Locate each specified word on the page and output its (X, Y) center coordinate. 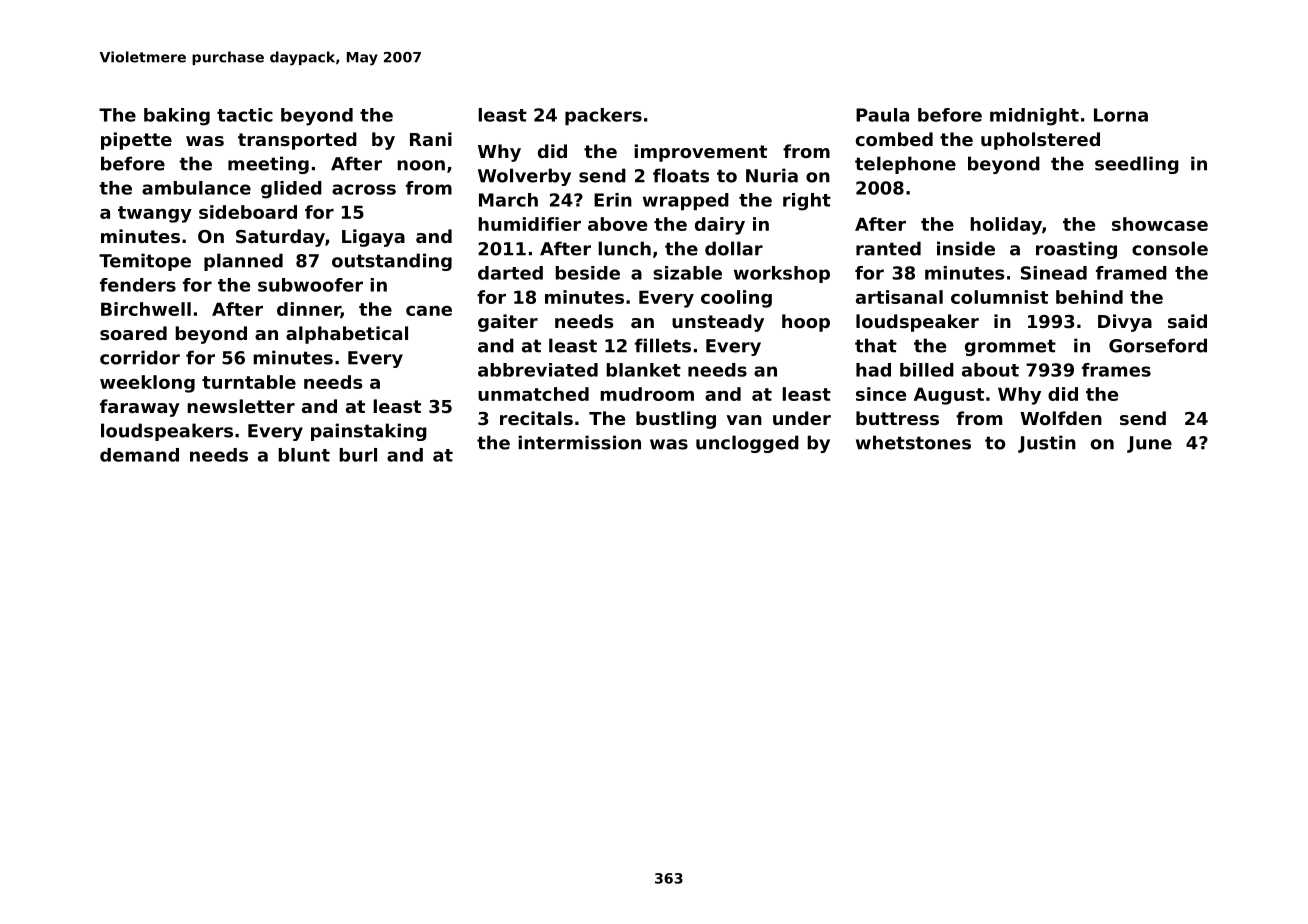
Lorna (1121, 115)
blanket (643, 370)
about (990, 370)
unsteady (718, 323)
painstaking (369, 432)
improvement (700, 153)
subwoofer (310, 285)
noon (421, 165)
